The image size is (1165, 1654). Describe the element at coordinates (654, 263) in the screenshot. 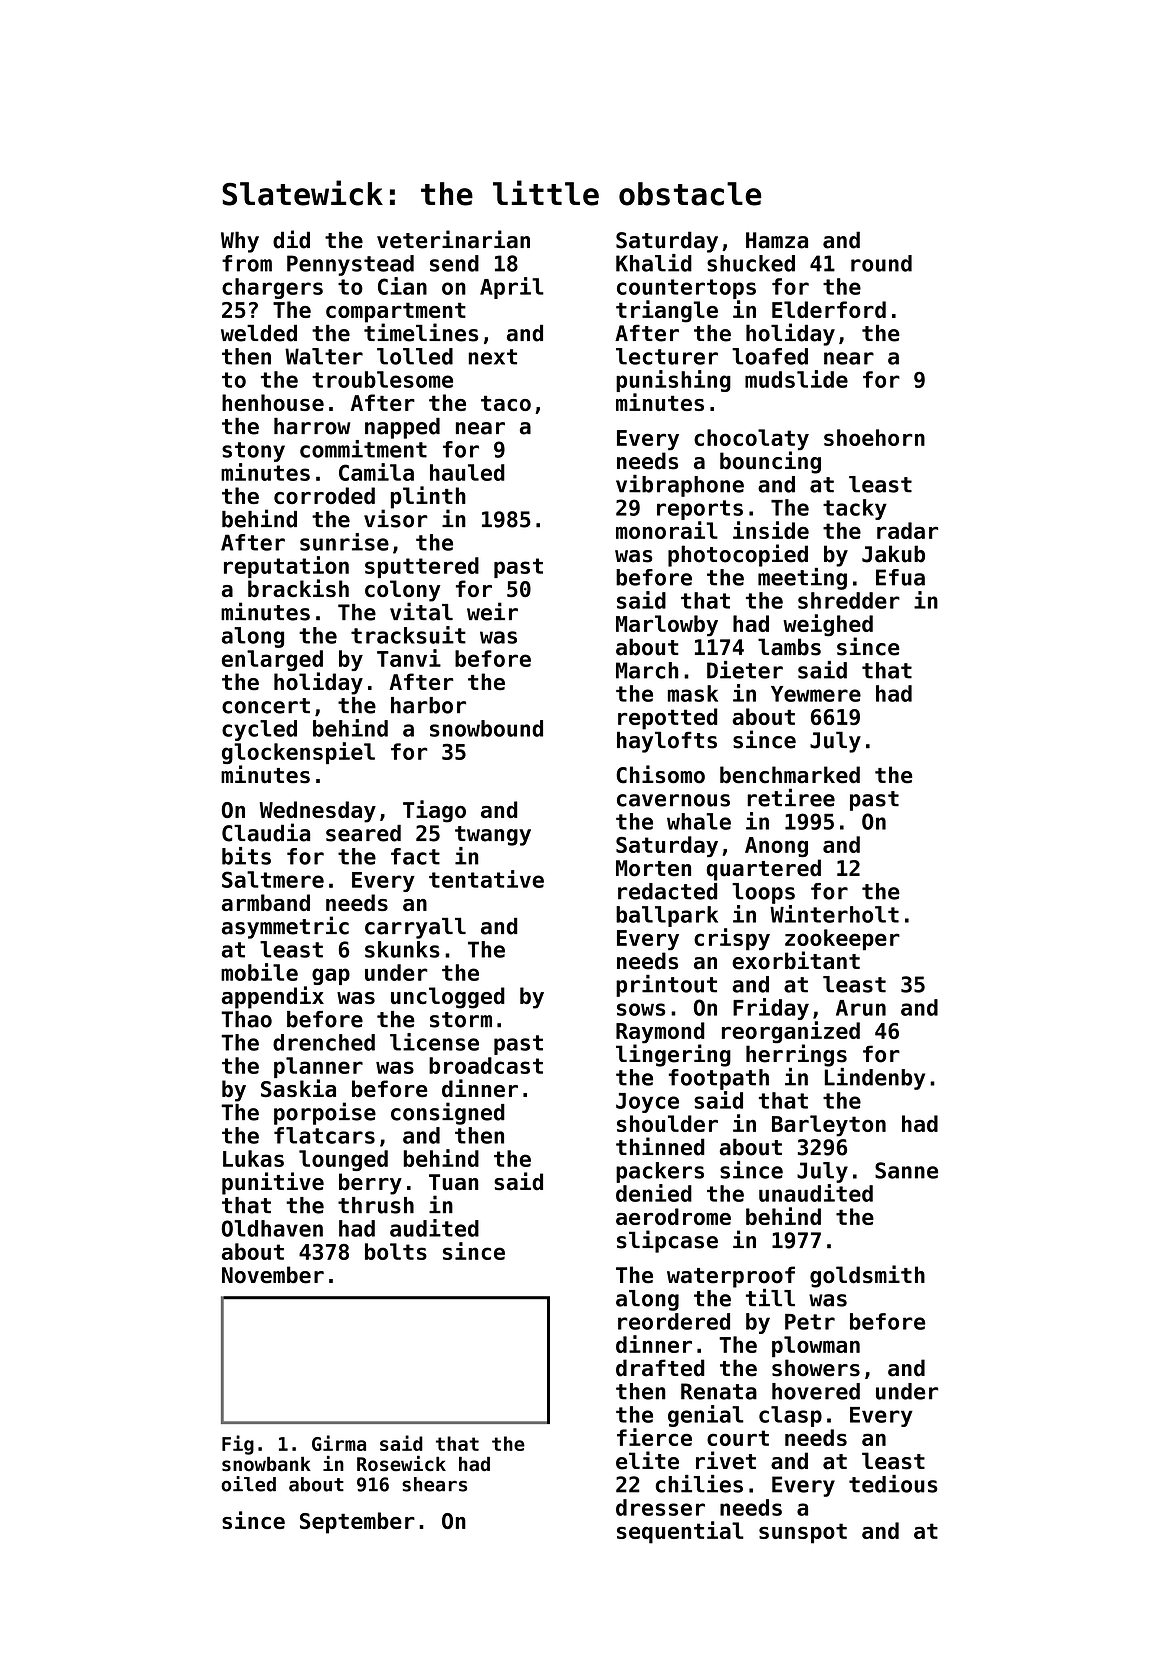

I see `Khalid` at that location.
